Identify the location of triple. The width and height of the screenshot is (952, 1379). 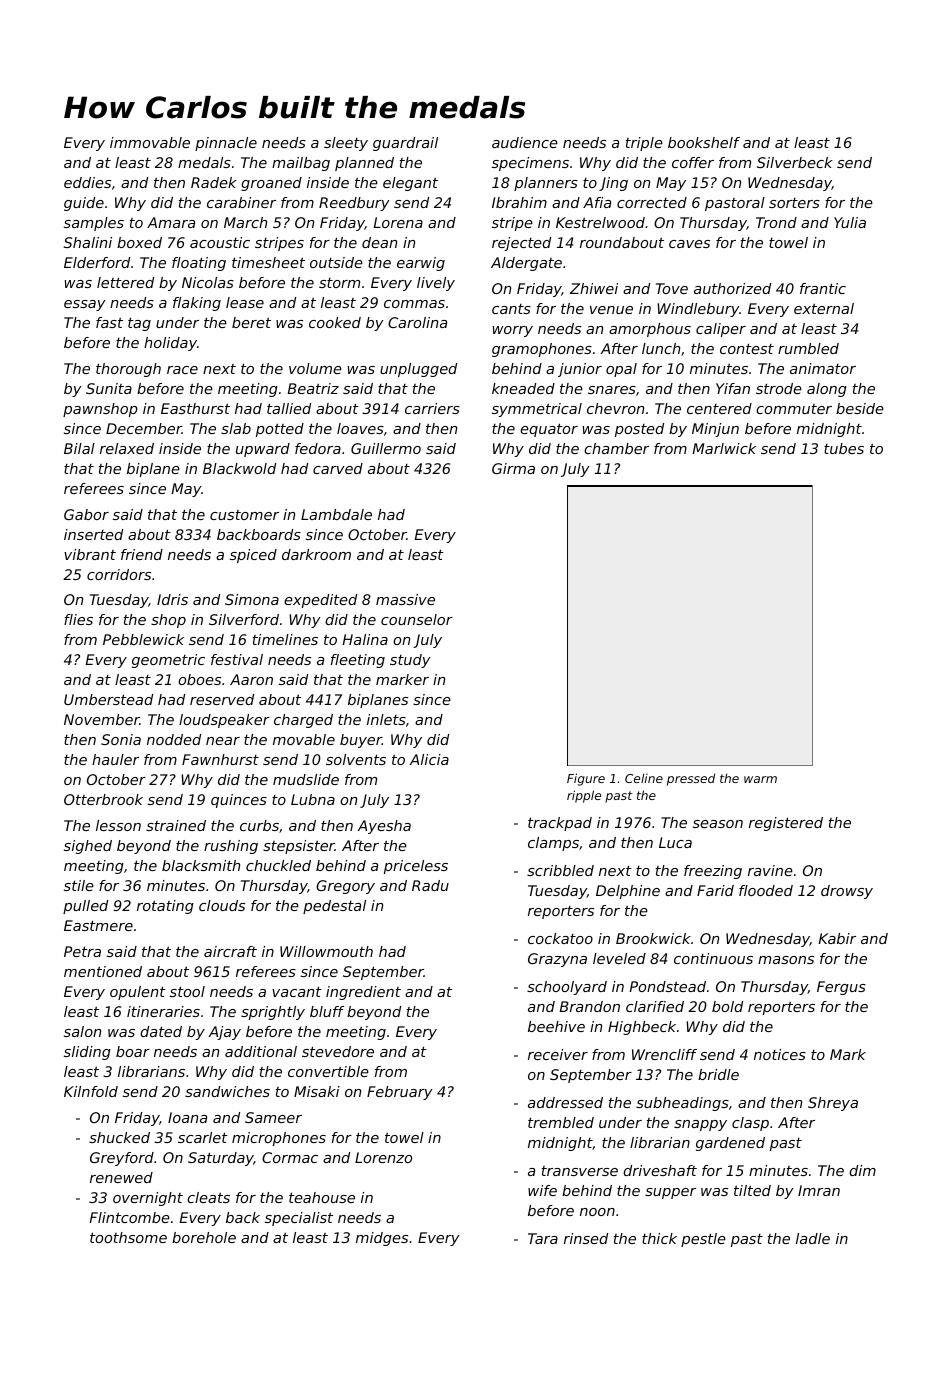
(644, 144).
